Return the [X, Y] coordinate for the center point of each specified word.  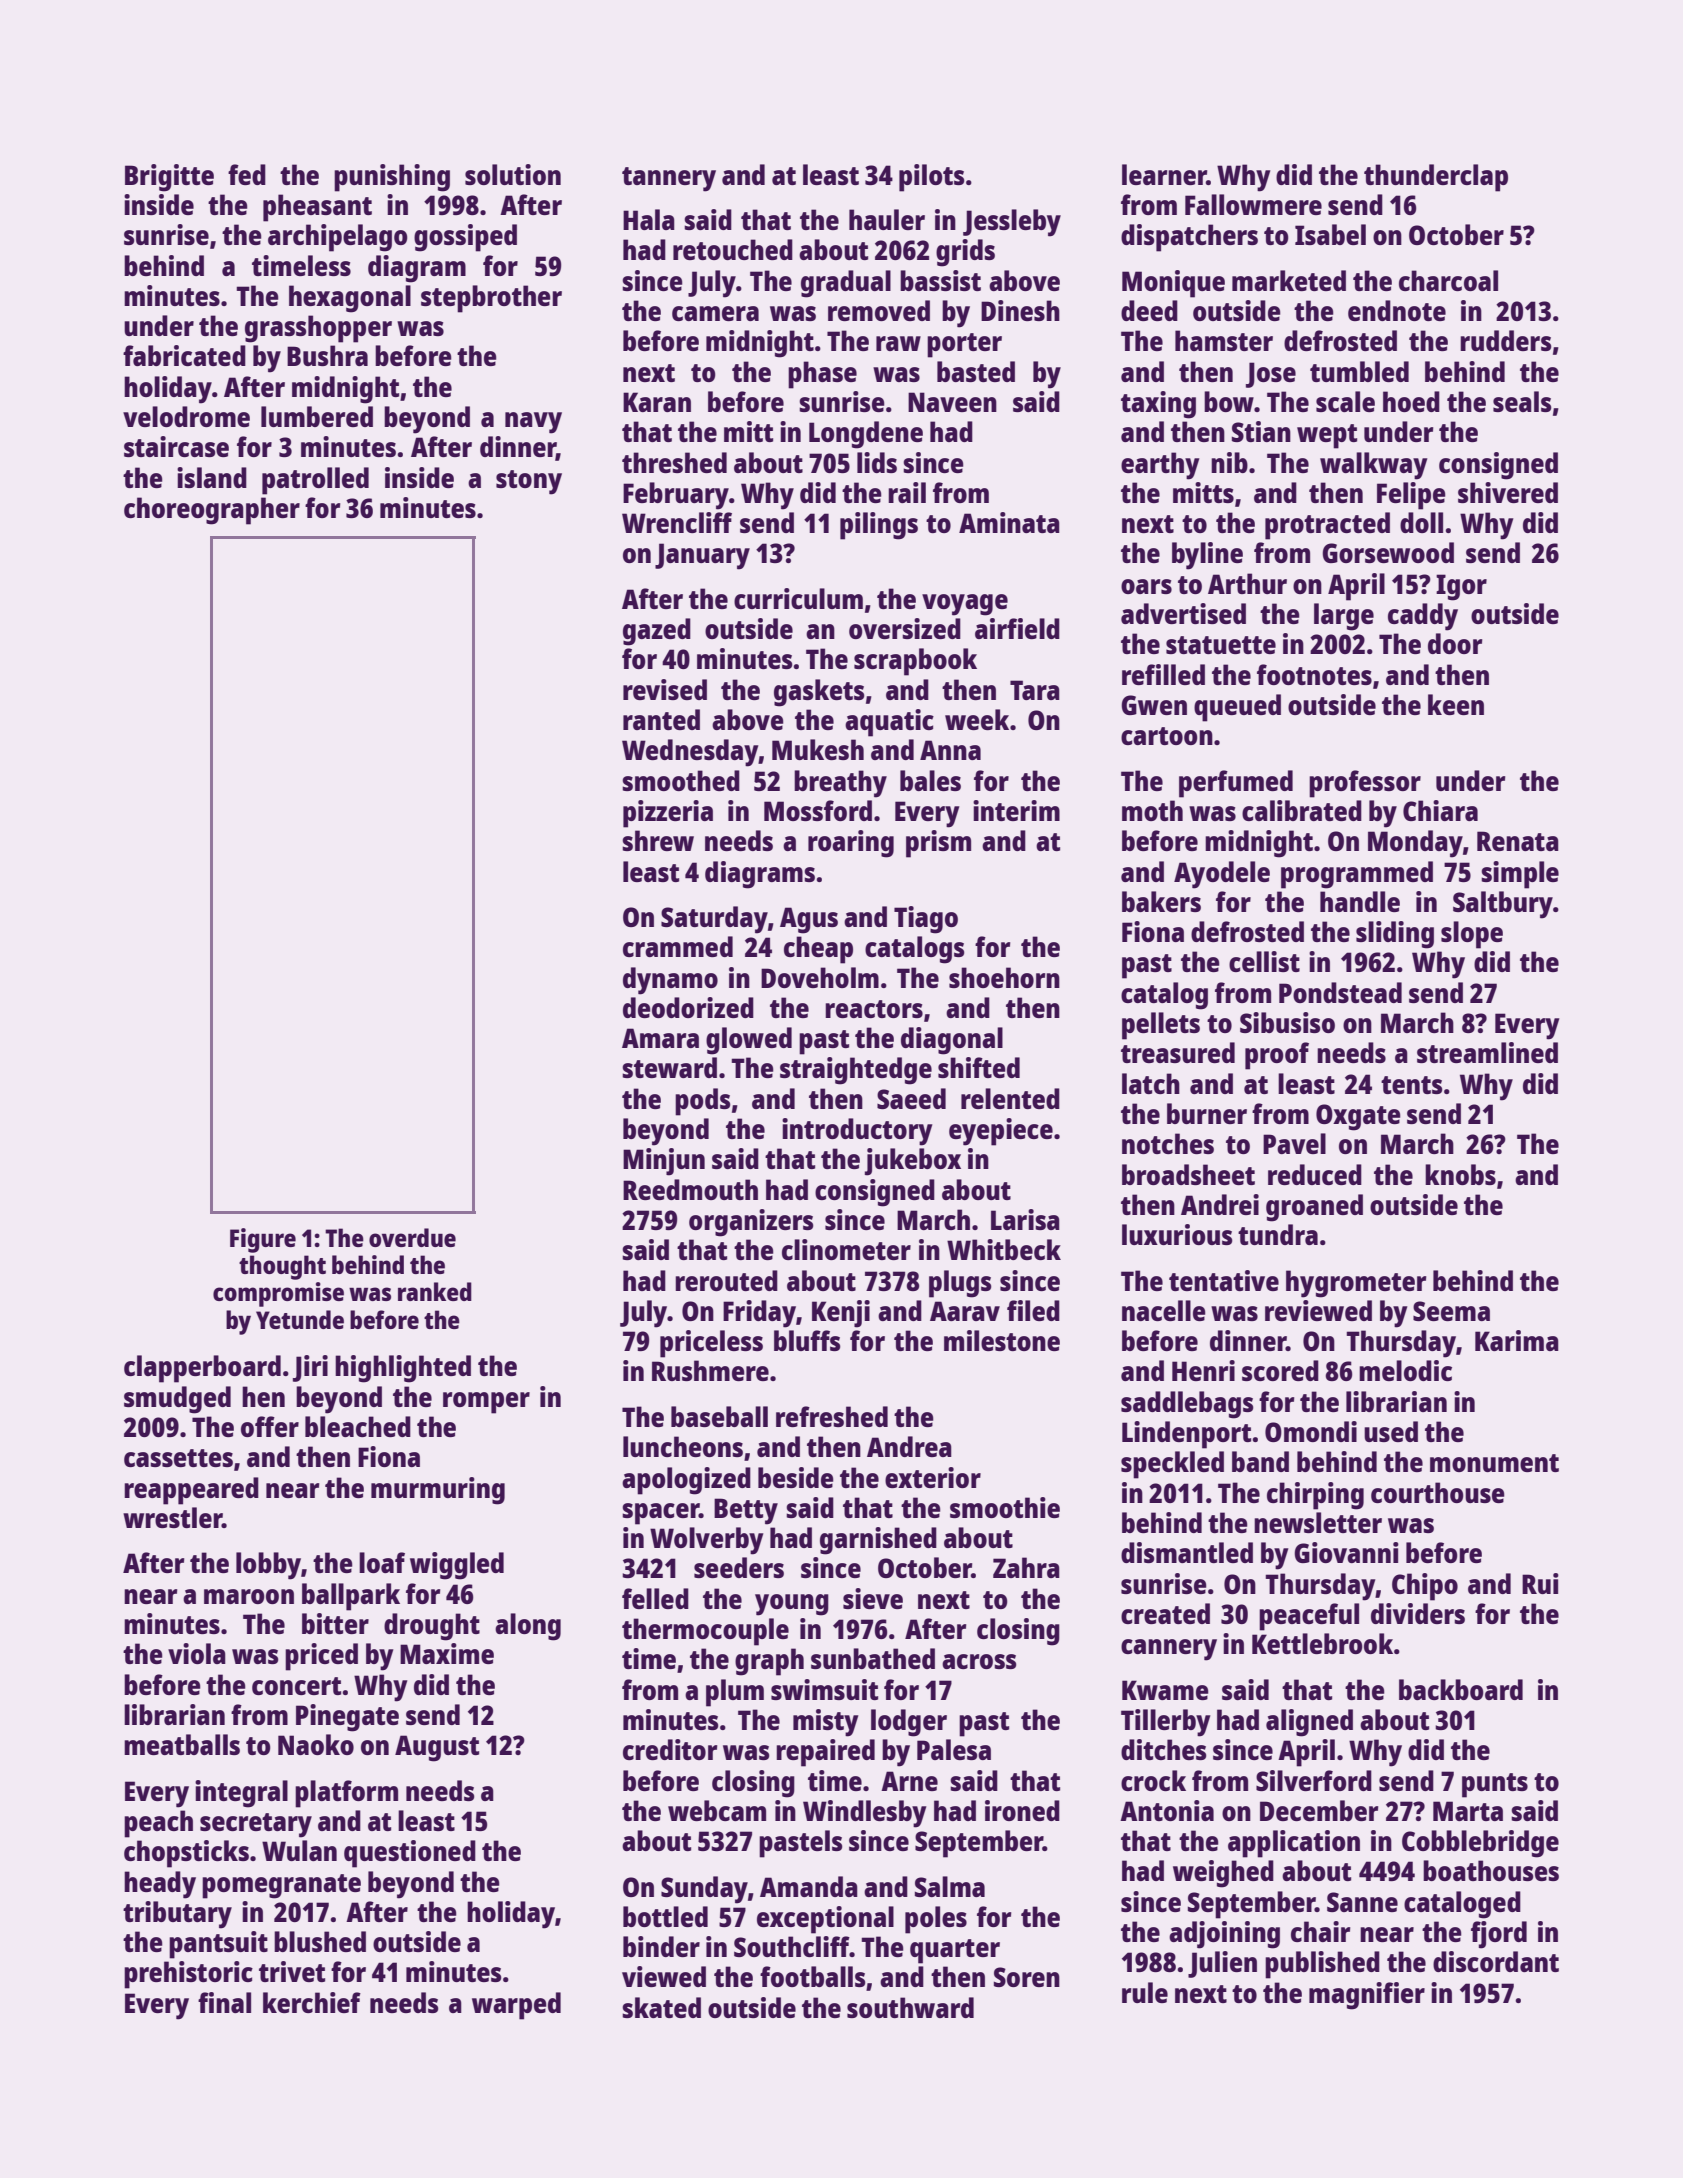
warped [516, 2006]
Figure [263, 1240]
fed [247, 174]
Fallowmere [1253, 204]
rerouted [726, 1280]
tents [1411, 1085]
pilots [931, 178]
